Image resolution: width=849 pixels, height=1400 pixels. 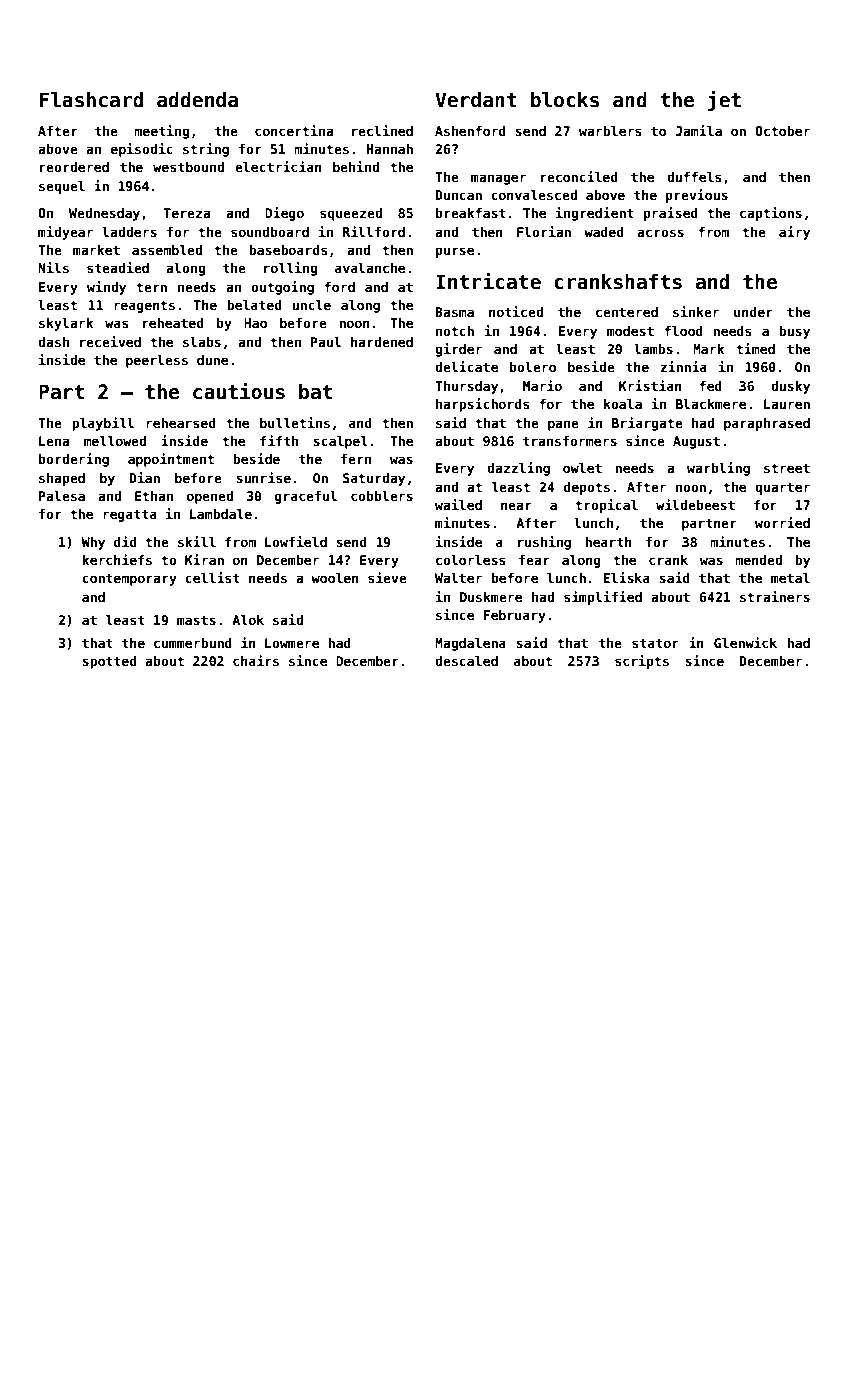 What do you see at coordinates (109, 662) in the screenshot?
I see `spotted` at bounding box center [109, 662].
